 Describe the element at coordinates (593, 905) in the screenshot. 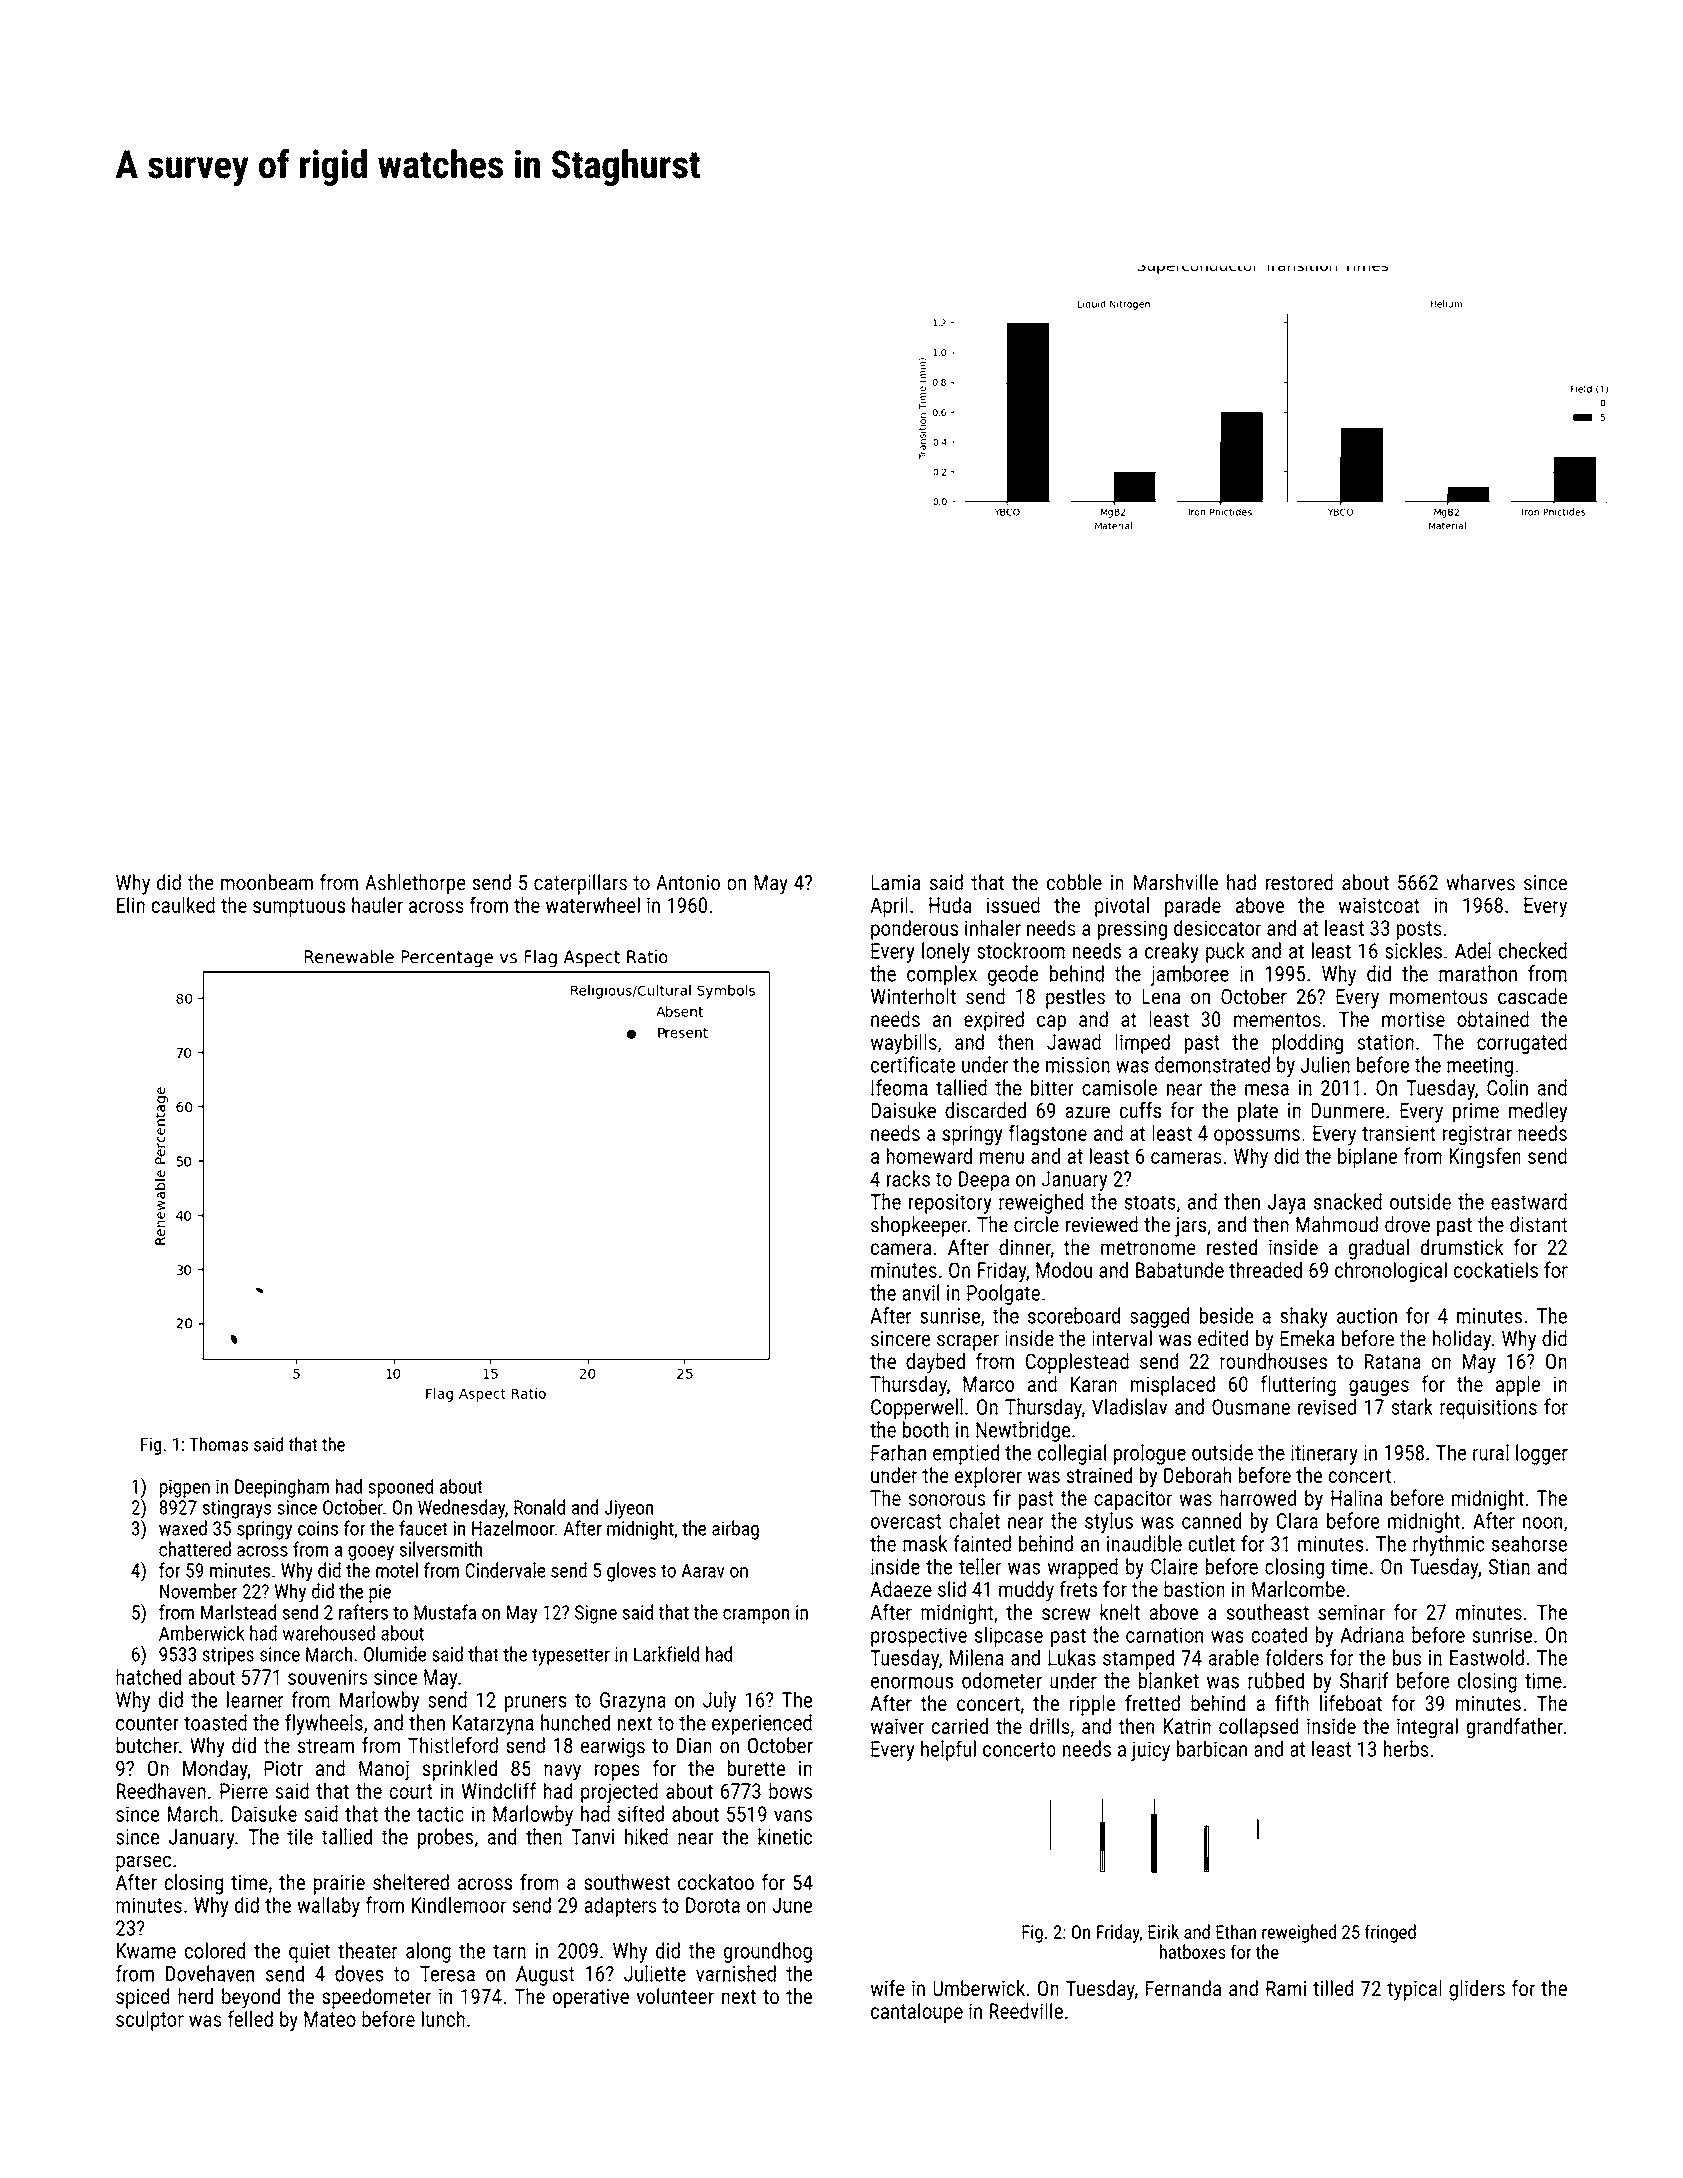

I see `waterwheel` at that location.
